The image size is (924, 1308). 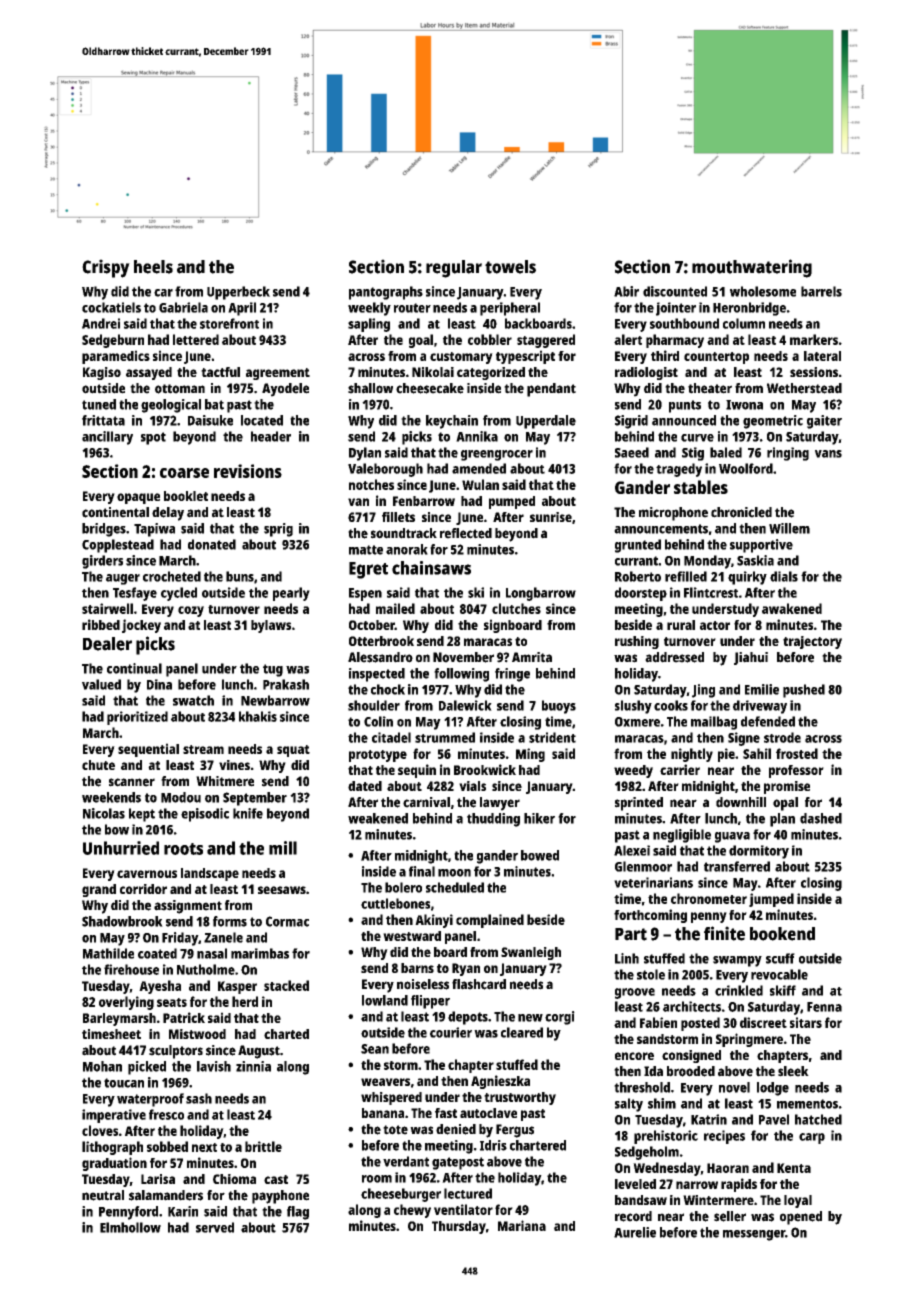 What do you see at coordinates (183, 307) in the page?
I see `Gabriela` at bounding box center [183, 307].
